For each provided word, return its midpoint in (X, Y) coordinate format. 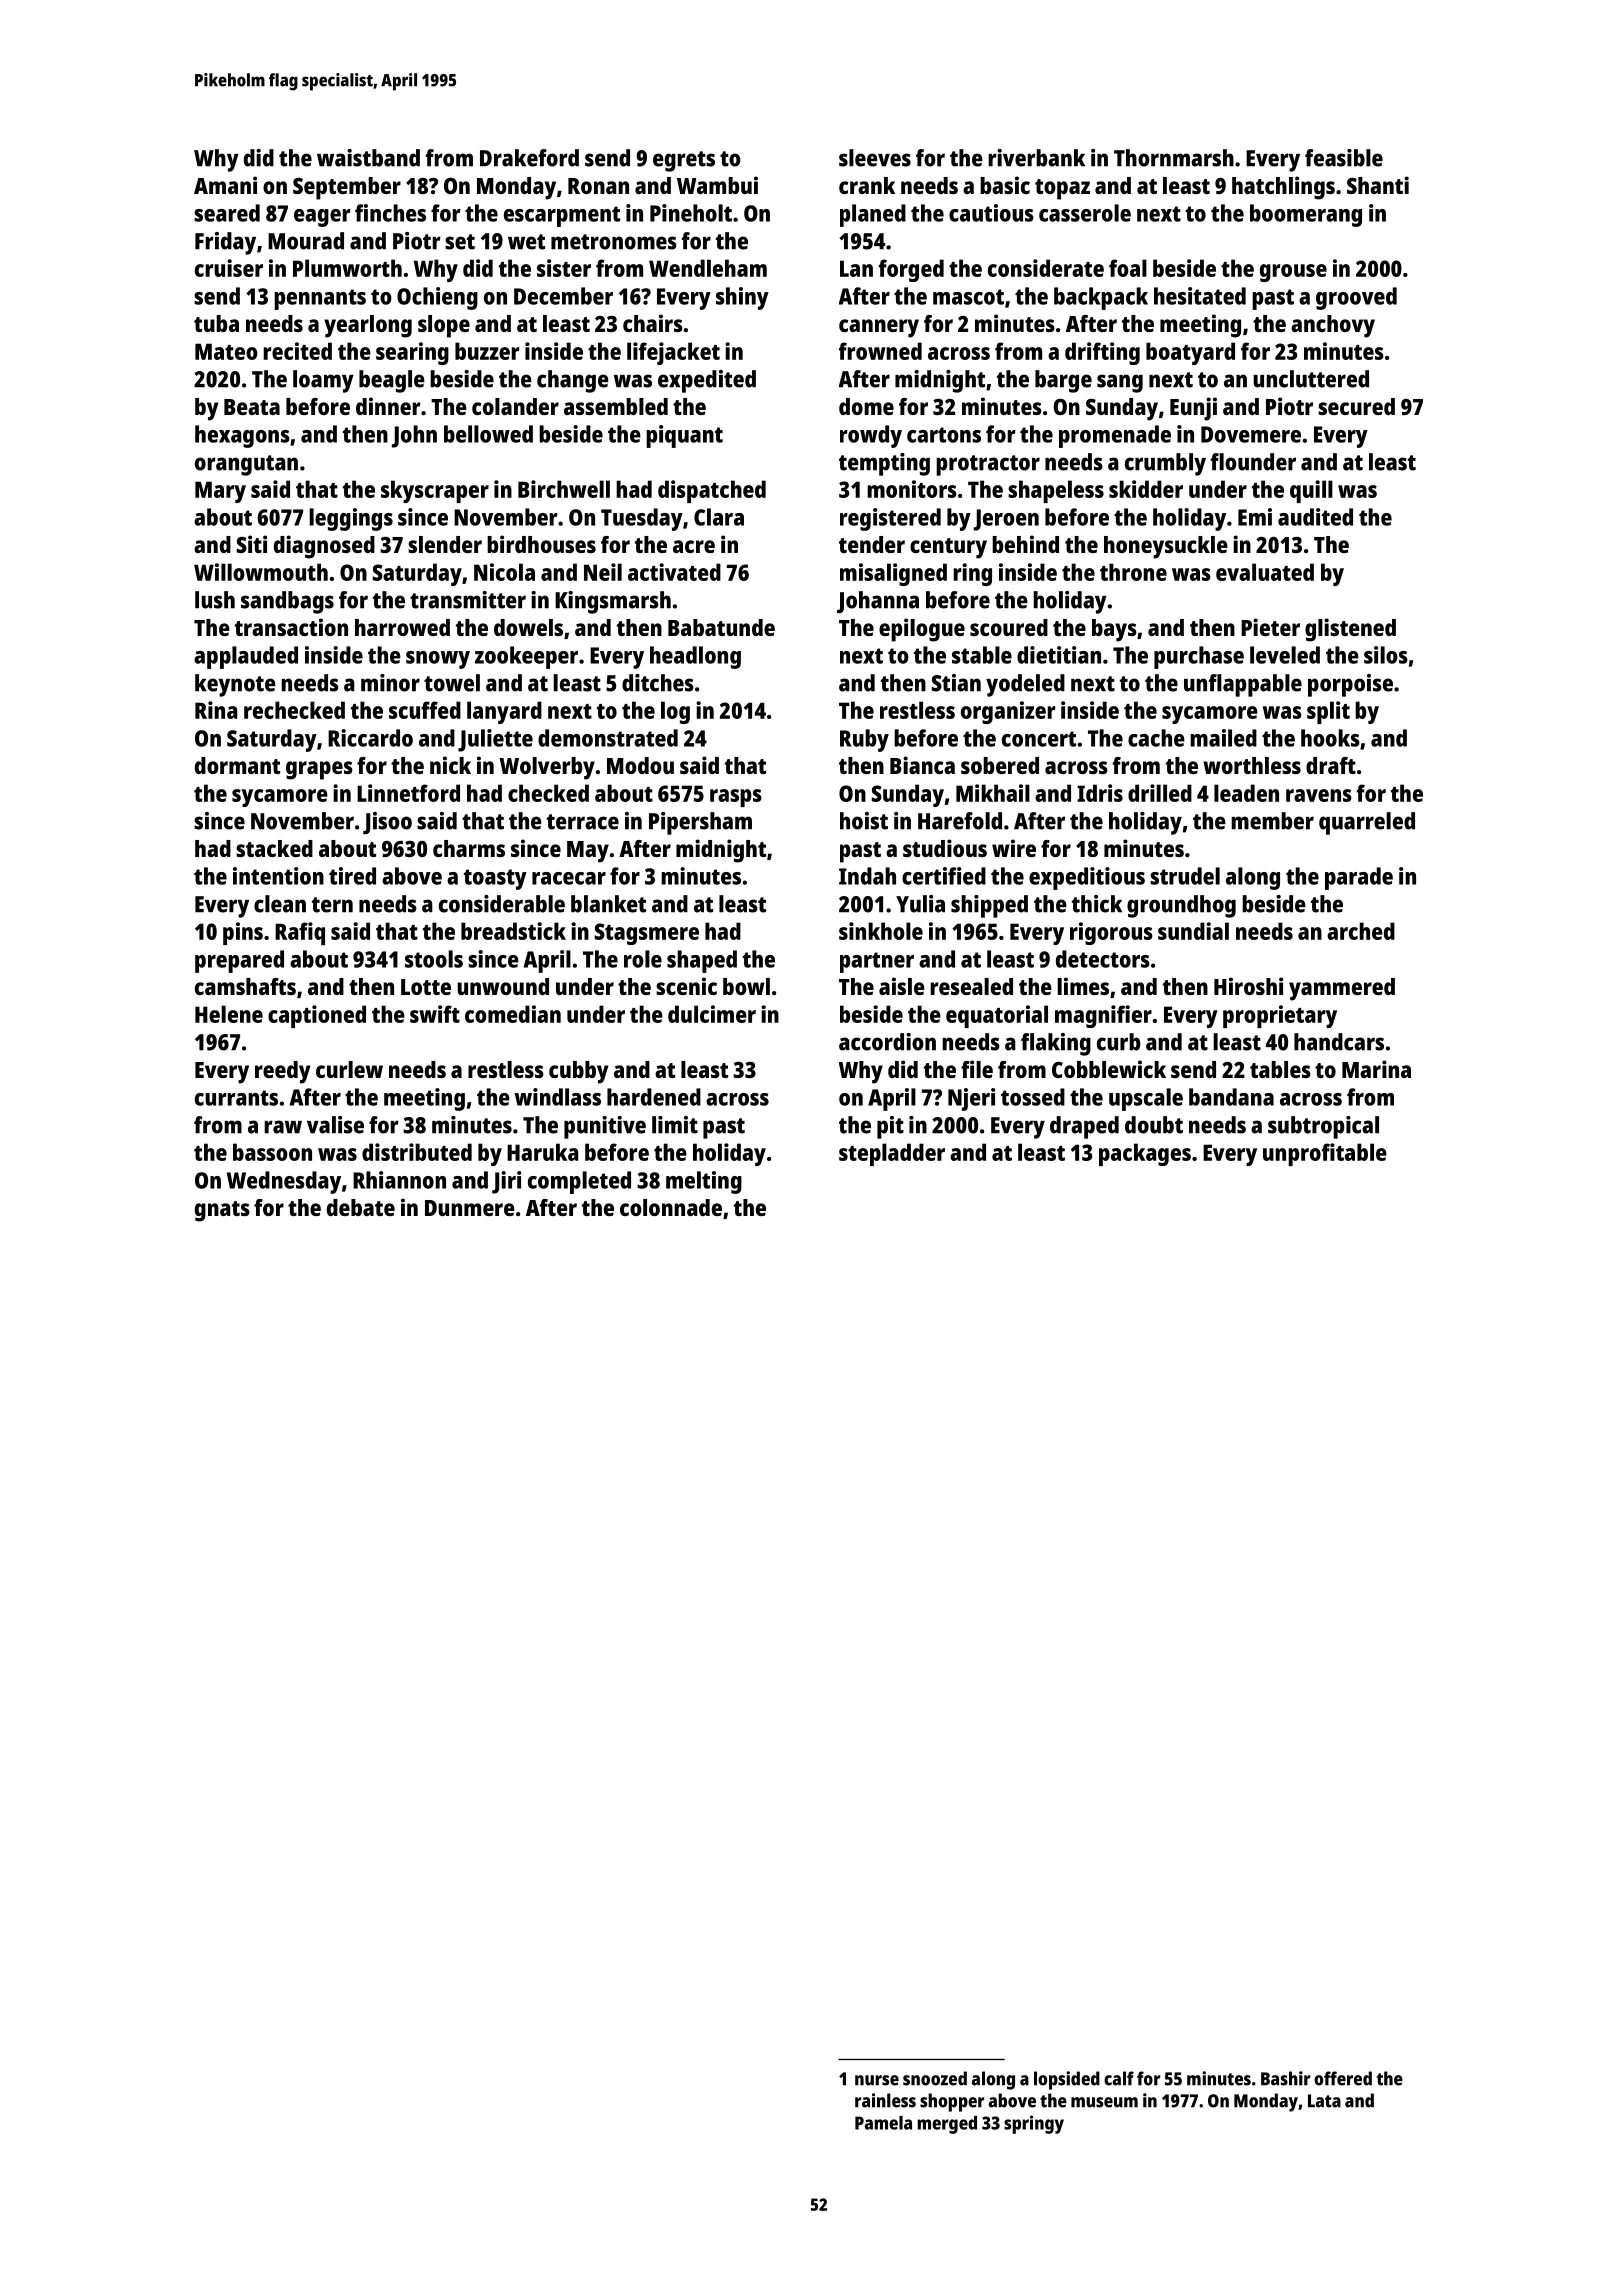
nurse (877, 2080)
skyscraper (435, 491)
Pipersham (700, 823)
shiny (742, 298)
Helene (229, 1014)
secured (1356, 406)
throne (1133, 572)
